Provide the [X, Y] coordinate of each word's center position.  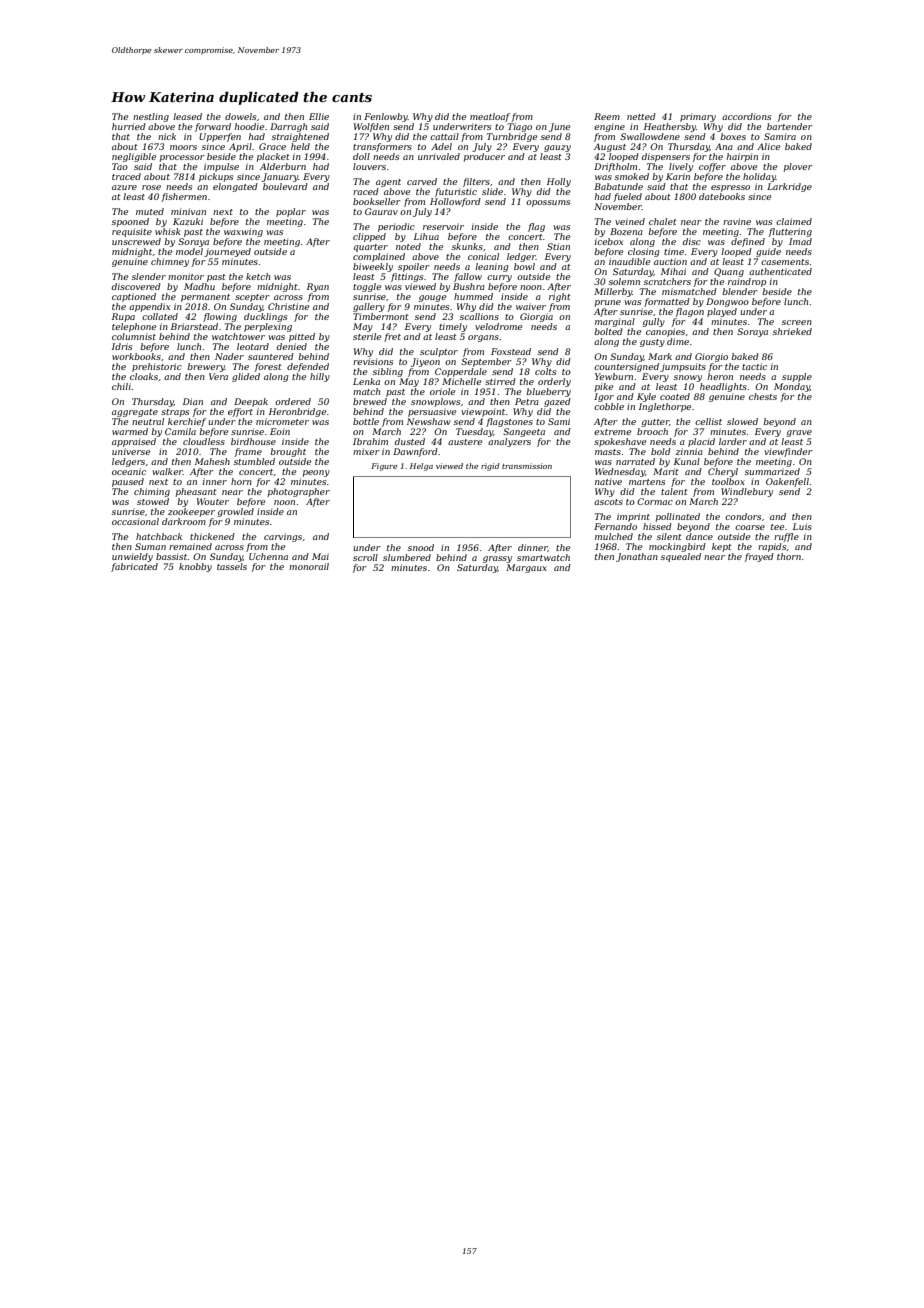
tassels [232, 566]
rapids [772, 547]
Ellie [319, 116]
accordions [746, 116]
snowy [688, 378]
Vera [218, 376]
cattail [444, 136]
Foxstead [511, 351]
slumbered [407, 557]
